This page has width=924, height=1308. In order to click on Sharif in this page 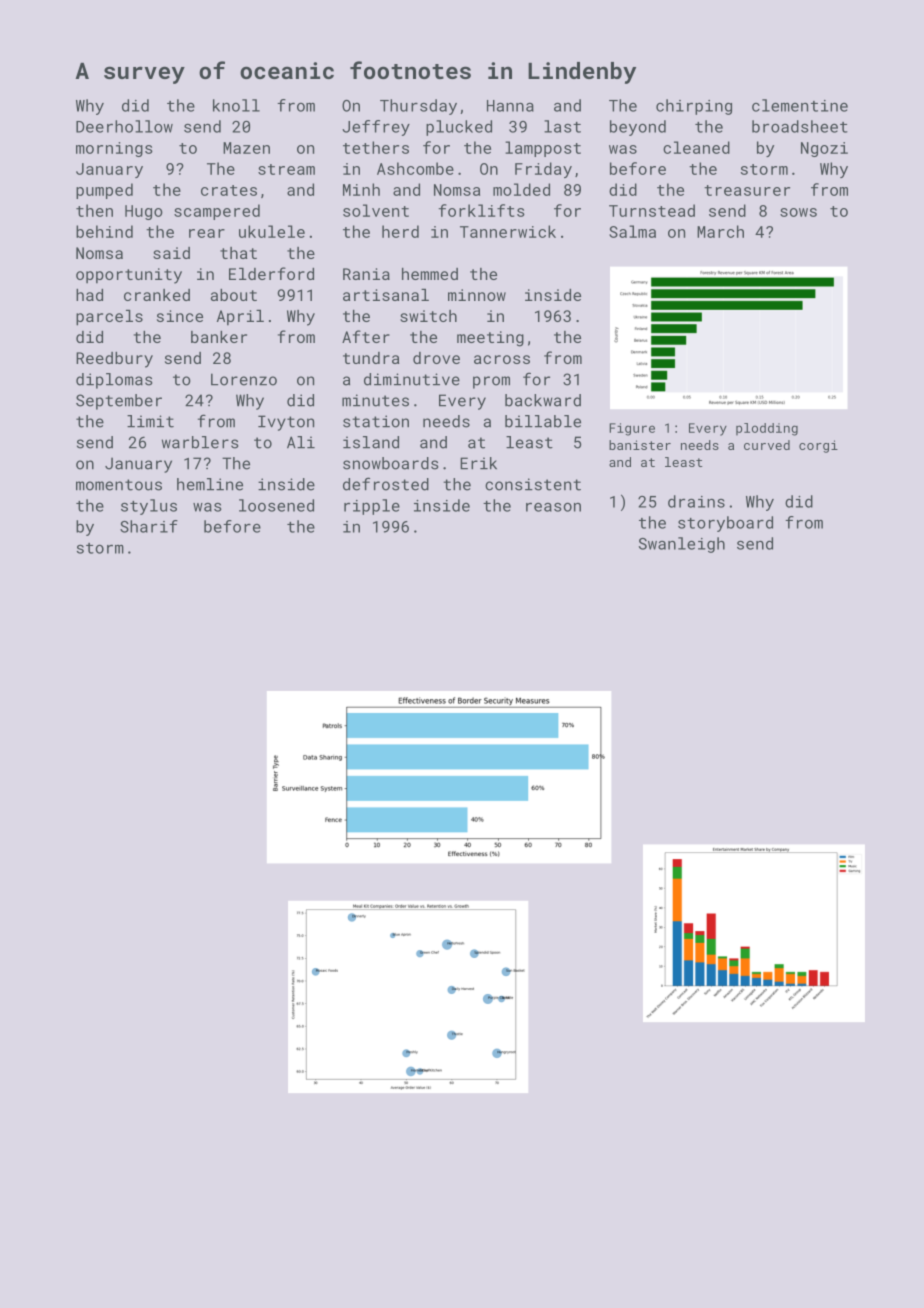, I will do `click(149, 526)`.
